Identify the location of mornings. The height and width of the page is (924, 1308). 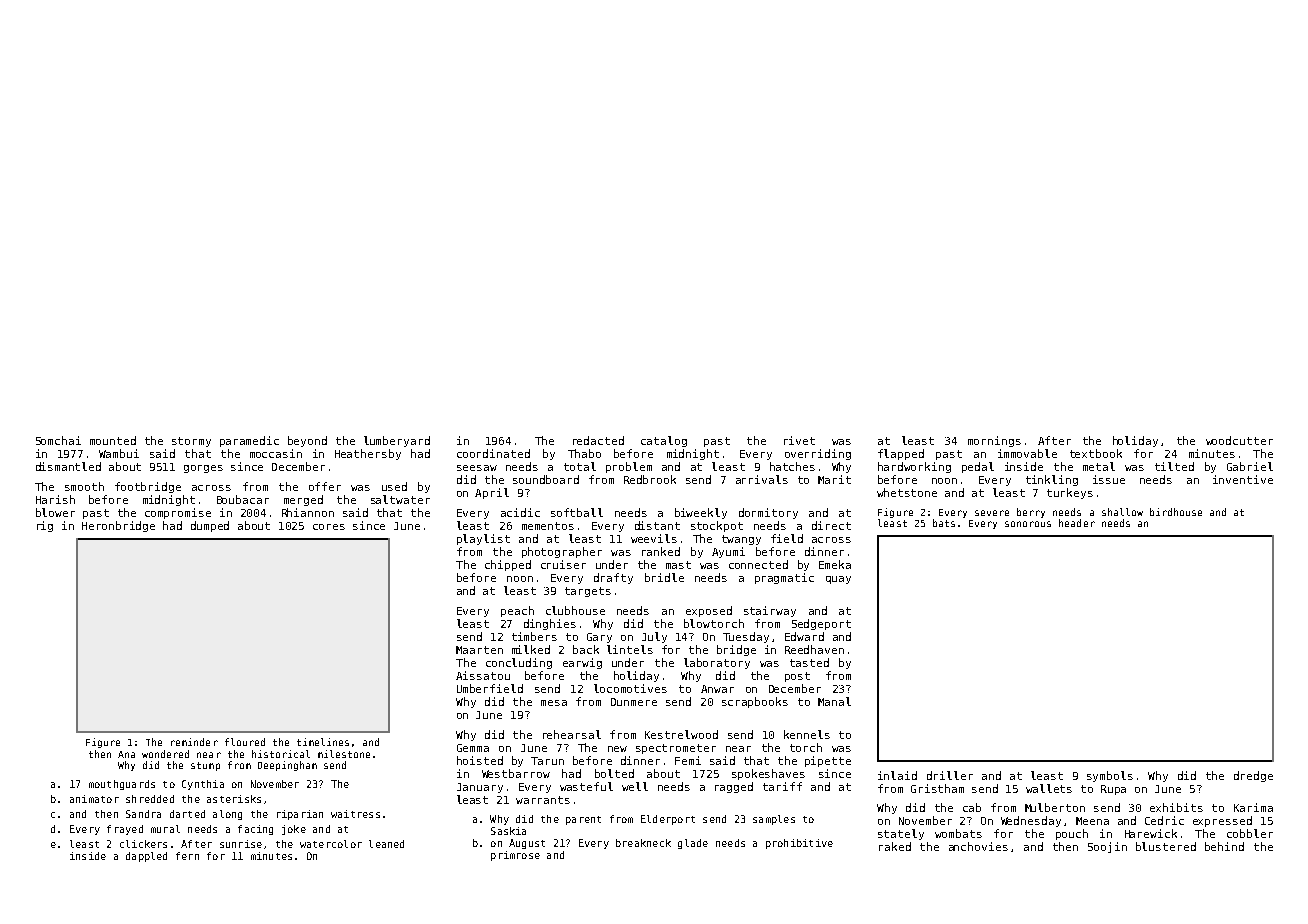
(994, 441).
